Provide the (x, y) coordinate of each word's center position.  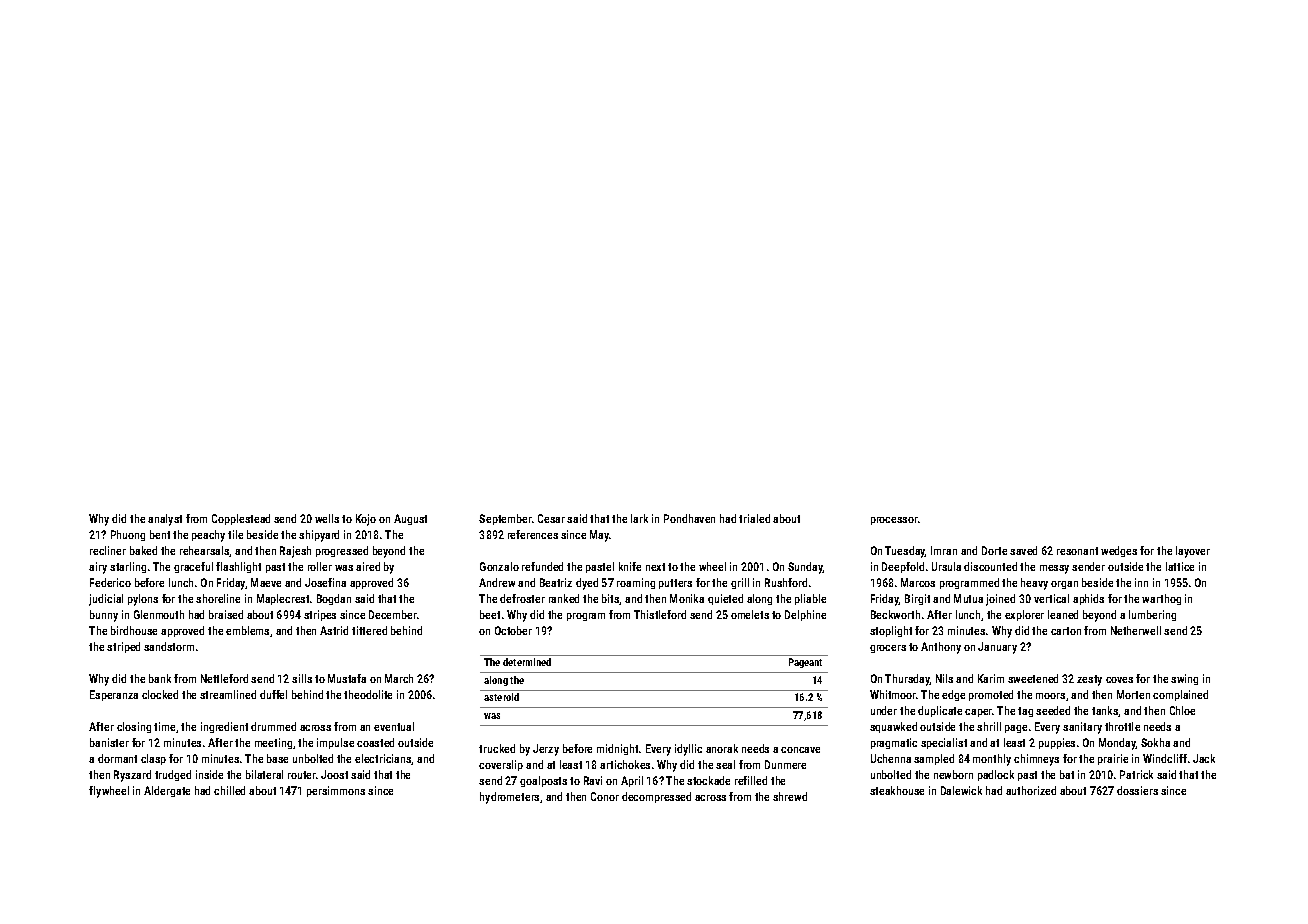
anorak (722, 748)
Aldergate (167, 791)
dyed (587, 584)
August (410, 519)
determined (527, 662)
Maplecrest (283, 599)
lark (639, 518)
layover (1193, 552)
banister (109, 742)
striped (123, 647)
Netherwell (1136, 630)
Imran (944, 550)
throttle (1122, 726)
